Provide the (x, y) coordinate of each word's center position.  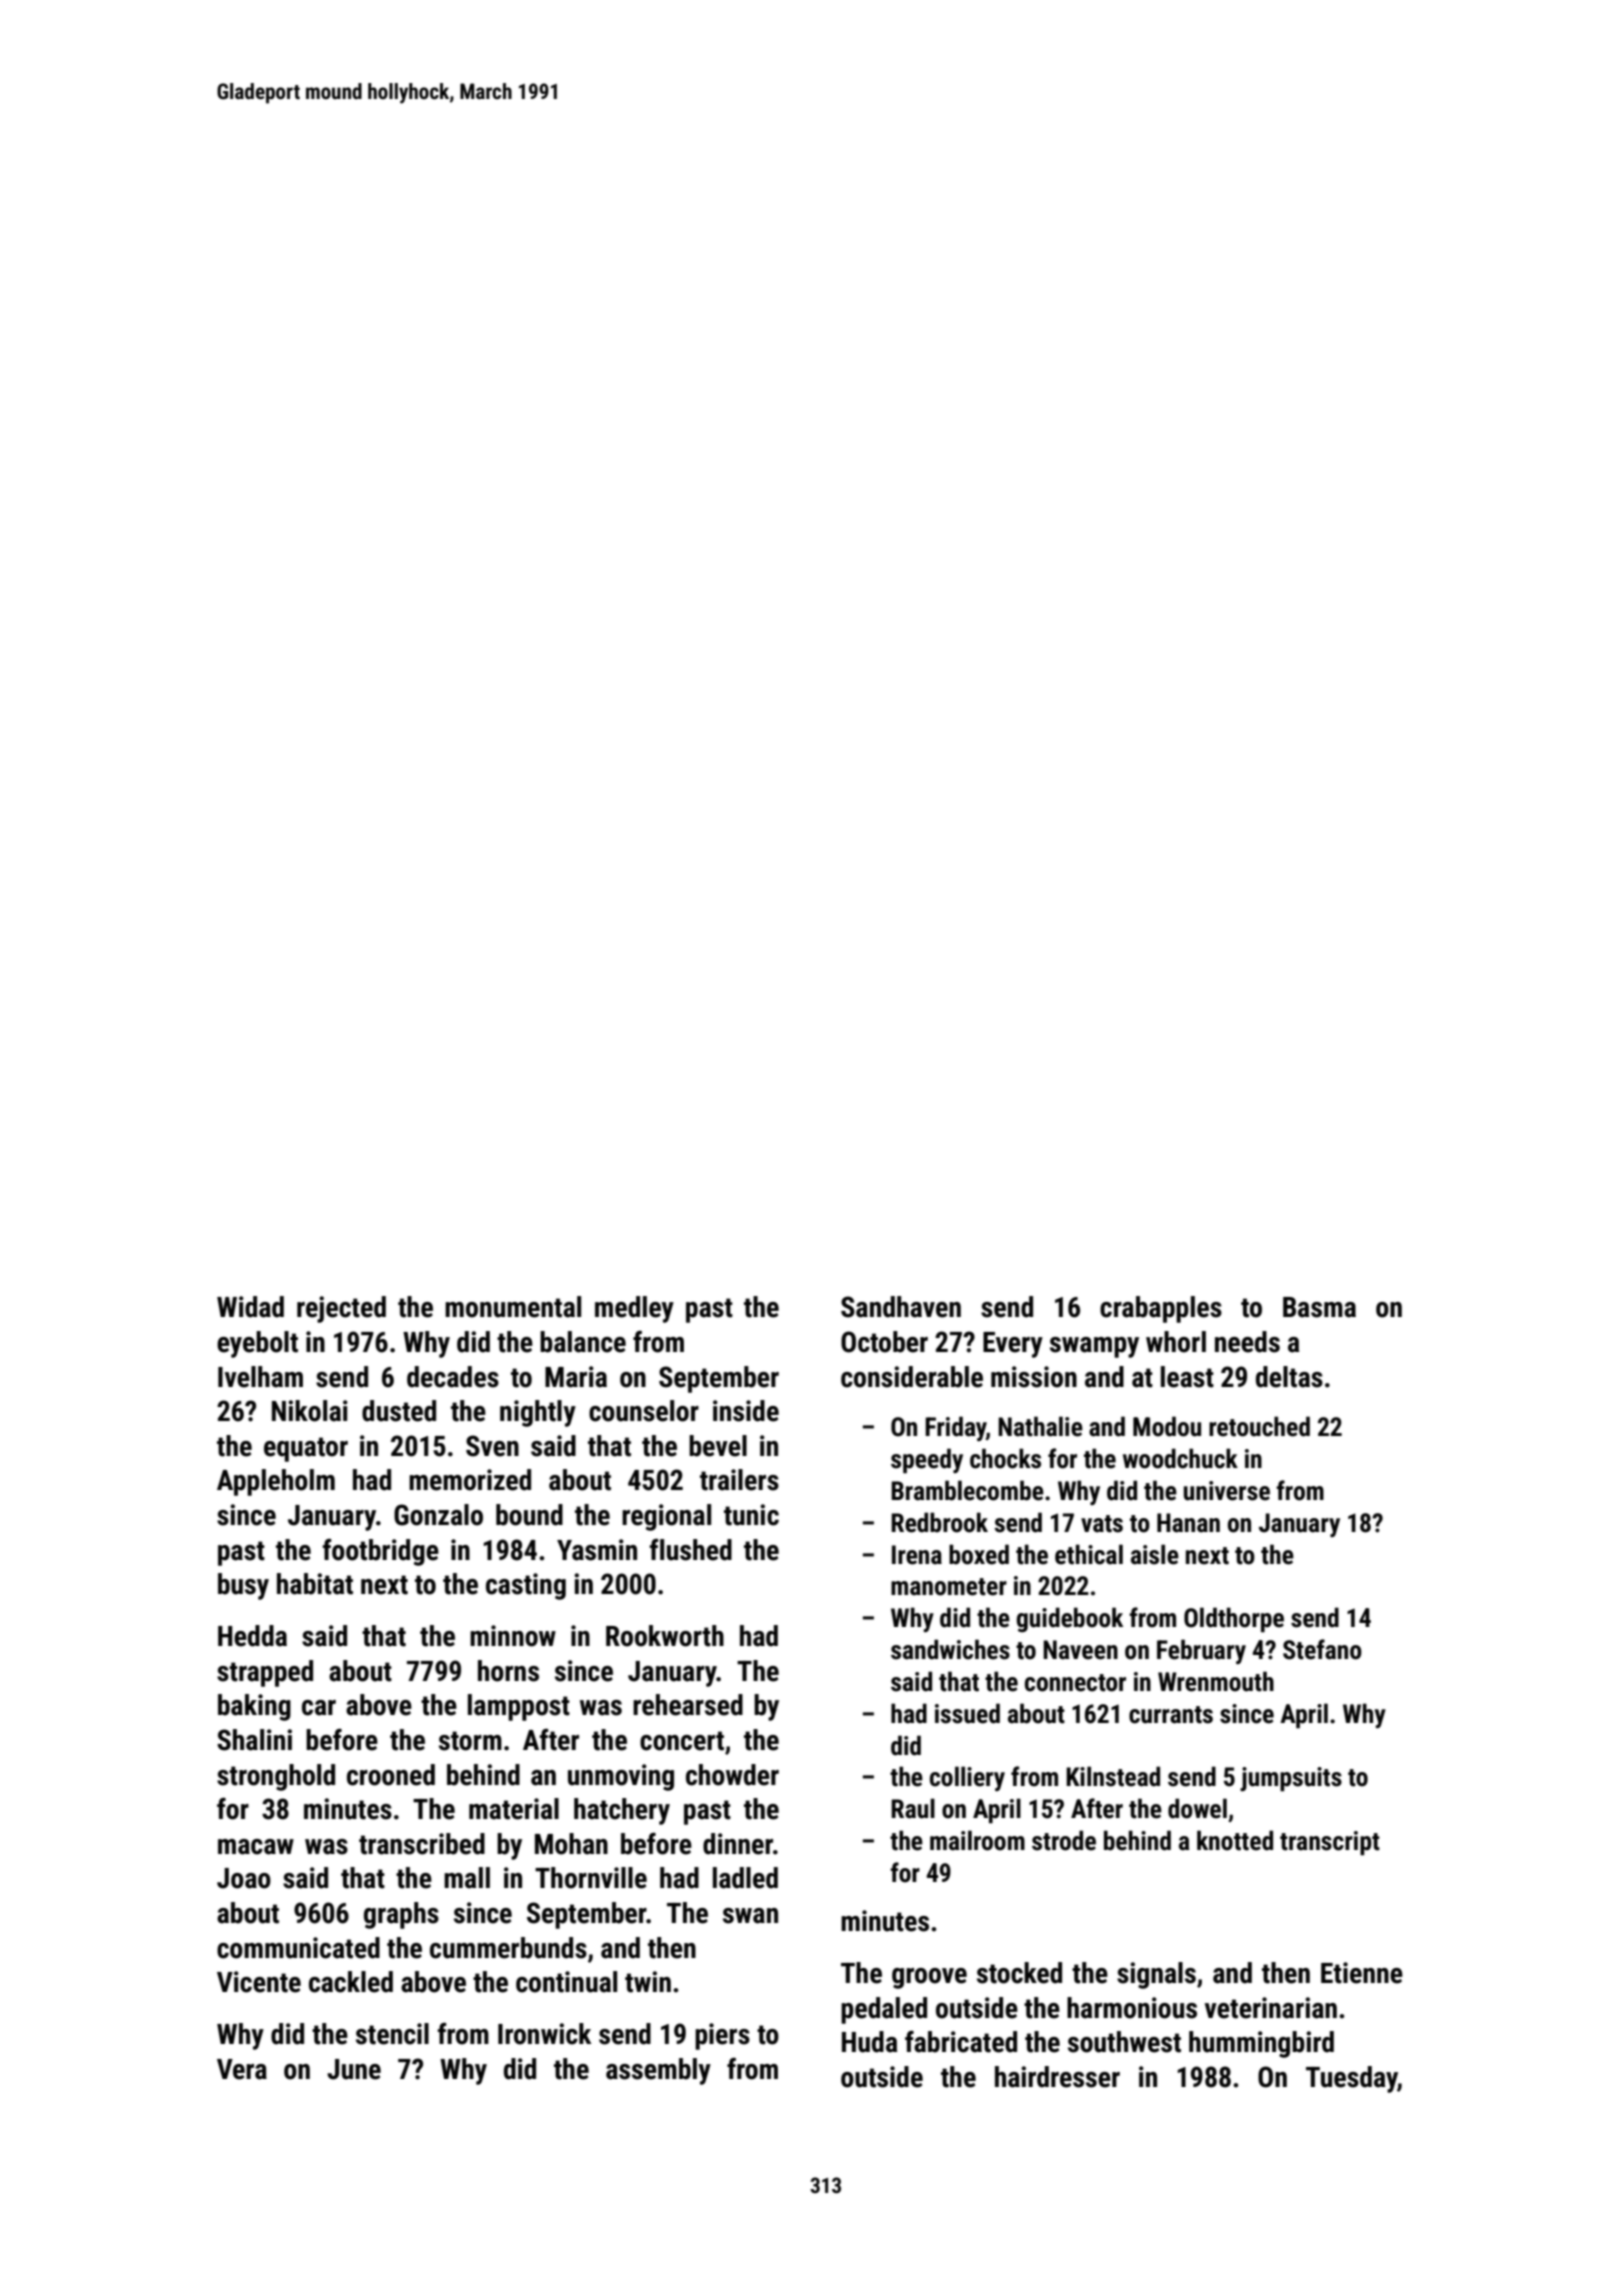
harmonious (1132, 2008)
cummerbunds (508, 1948)
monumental (513, 1307)
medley (634, 1309)
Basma (1319, 1307)
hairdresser (1057, 2077)
